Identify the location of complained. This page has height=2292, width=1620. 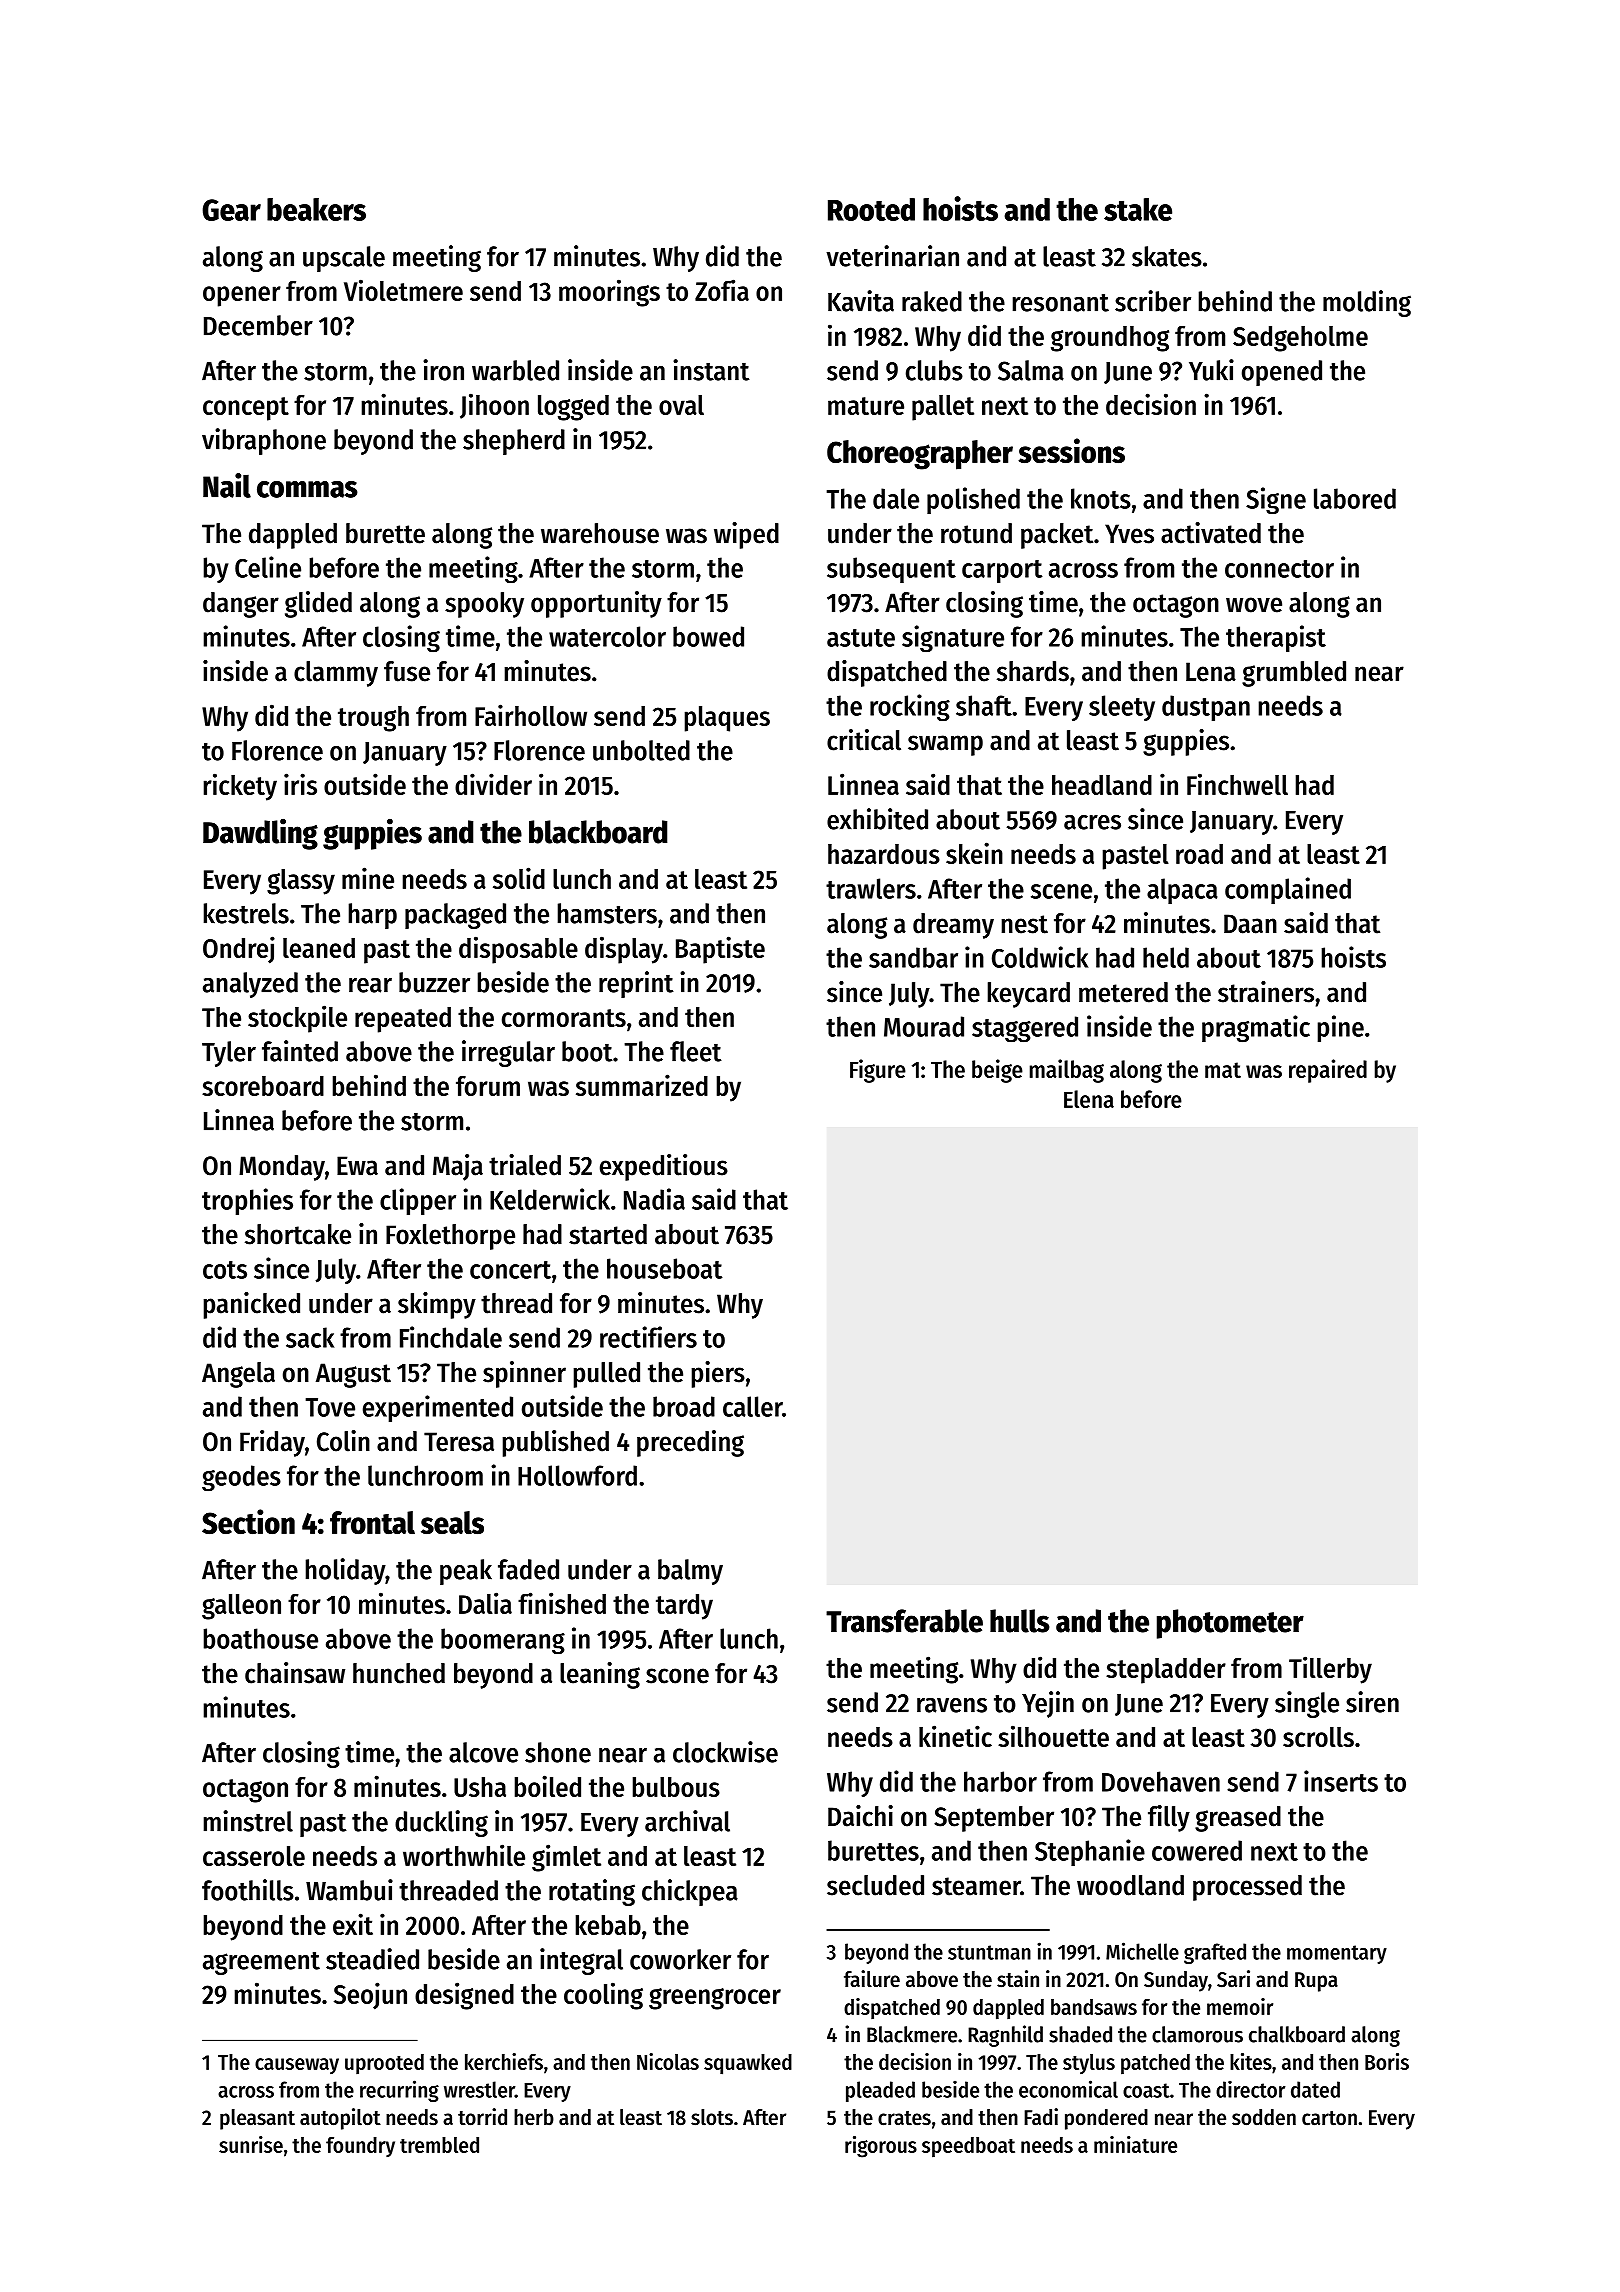
(1288, 890).
